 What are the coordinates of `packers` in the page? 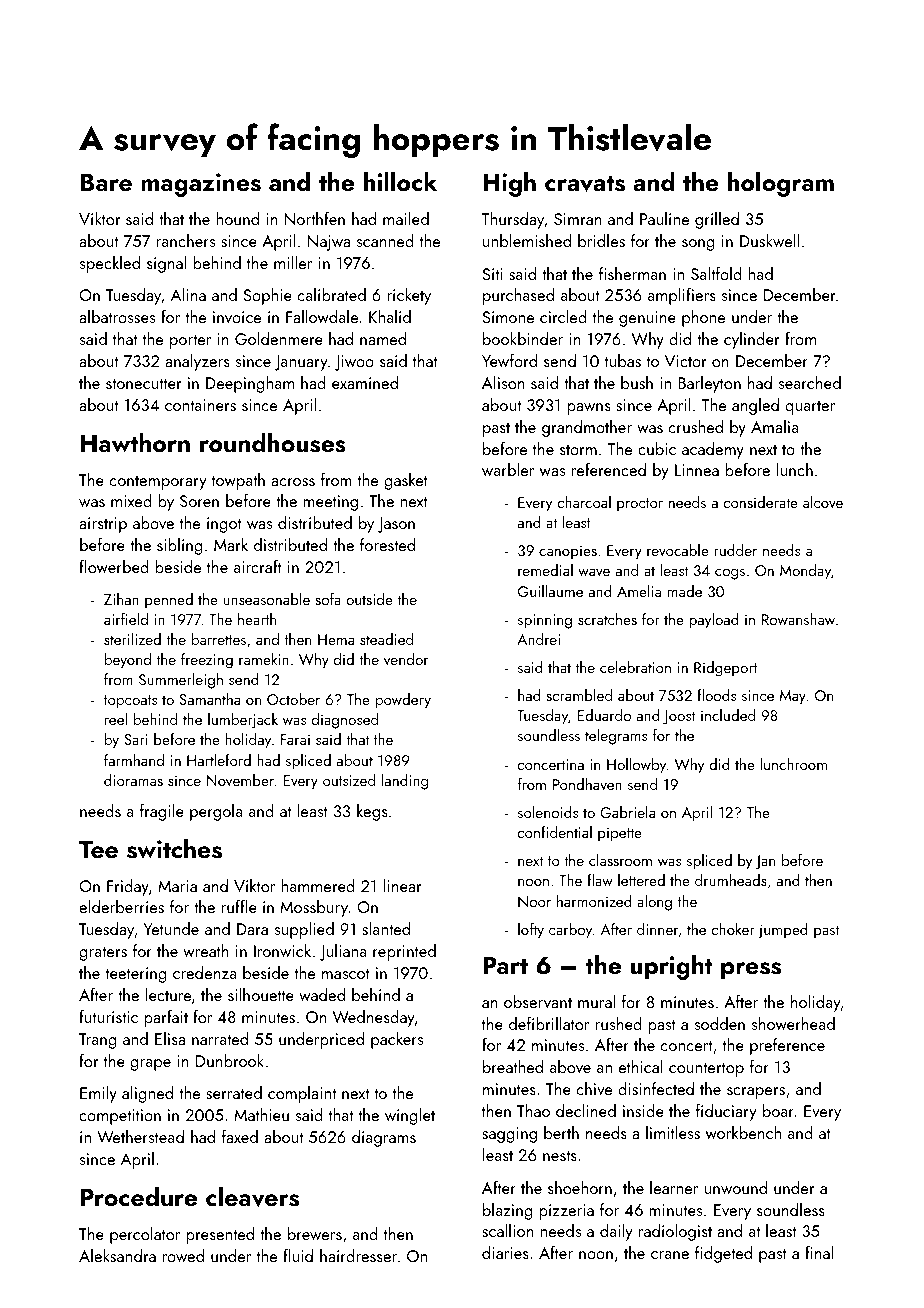 It's located at (397, 1040).
